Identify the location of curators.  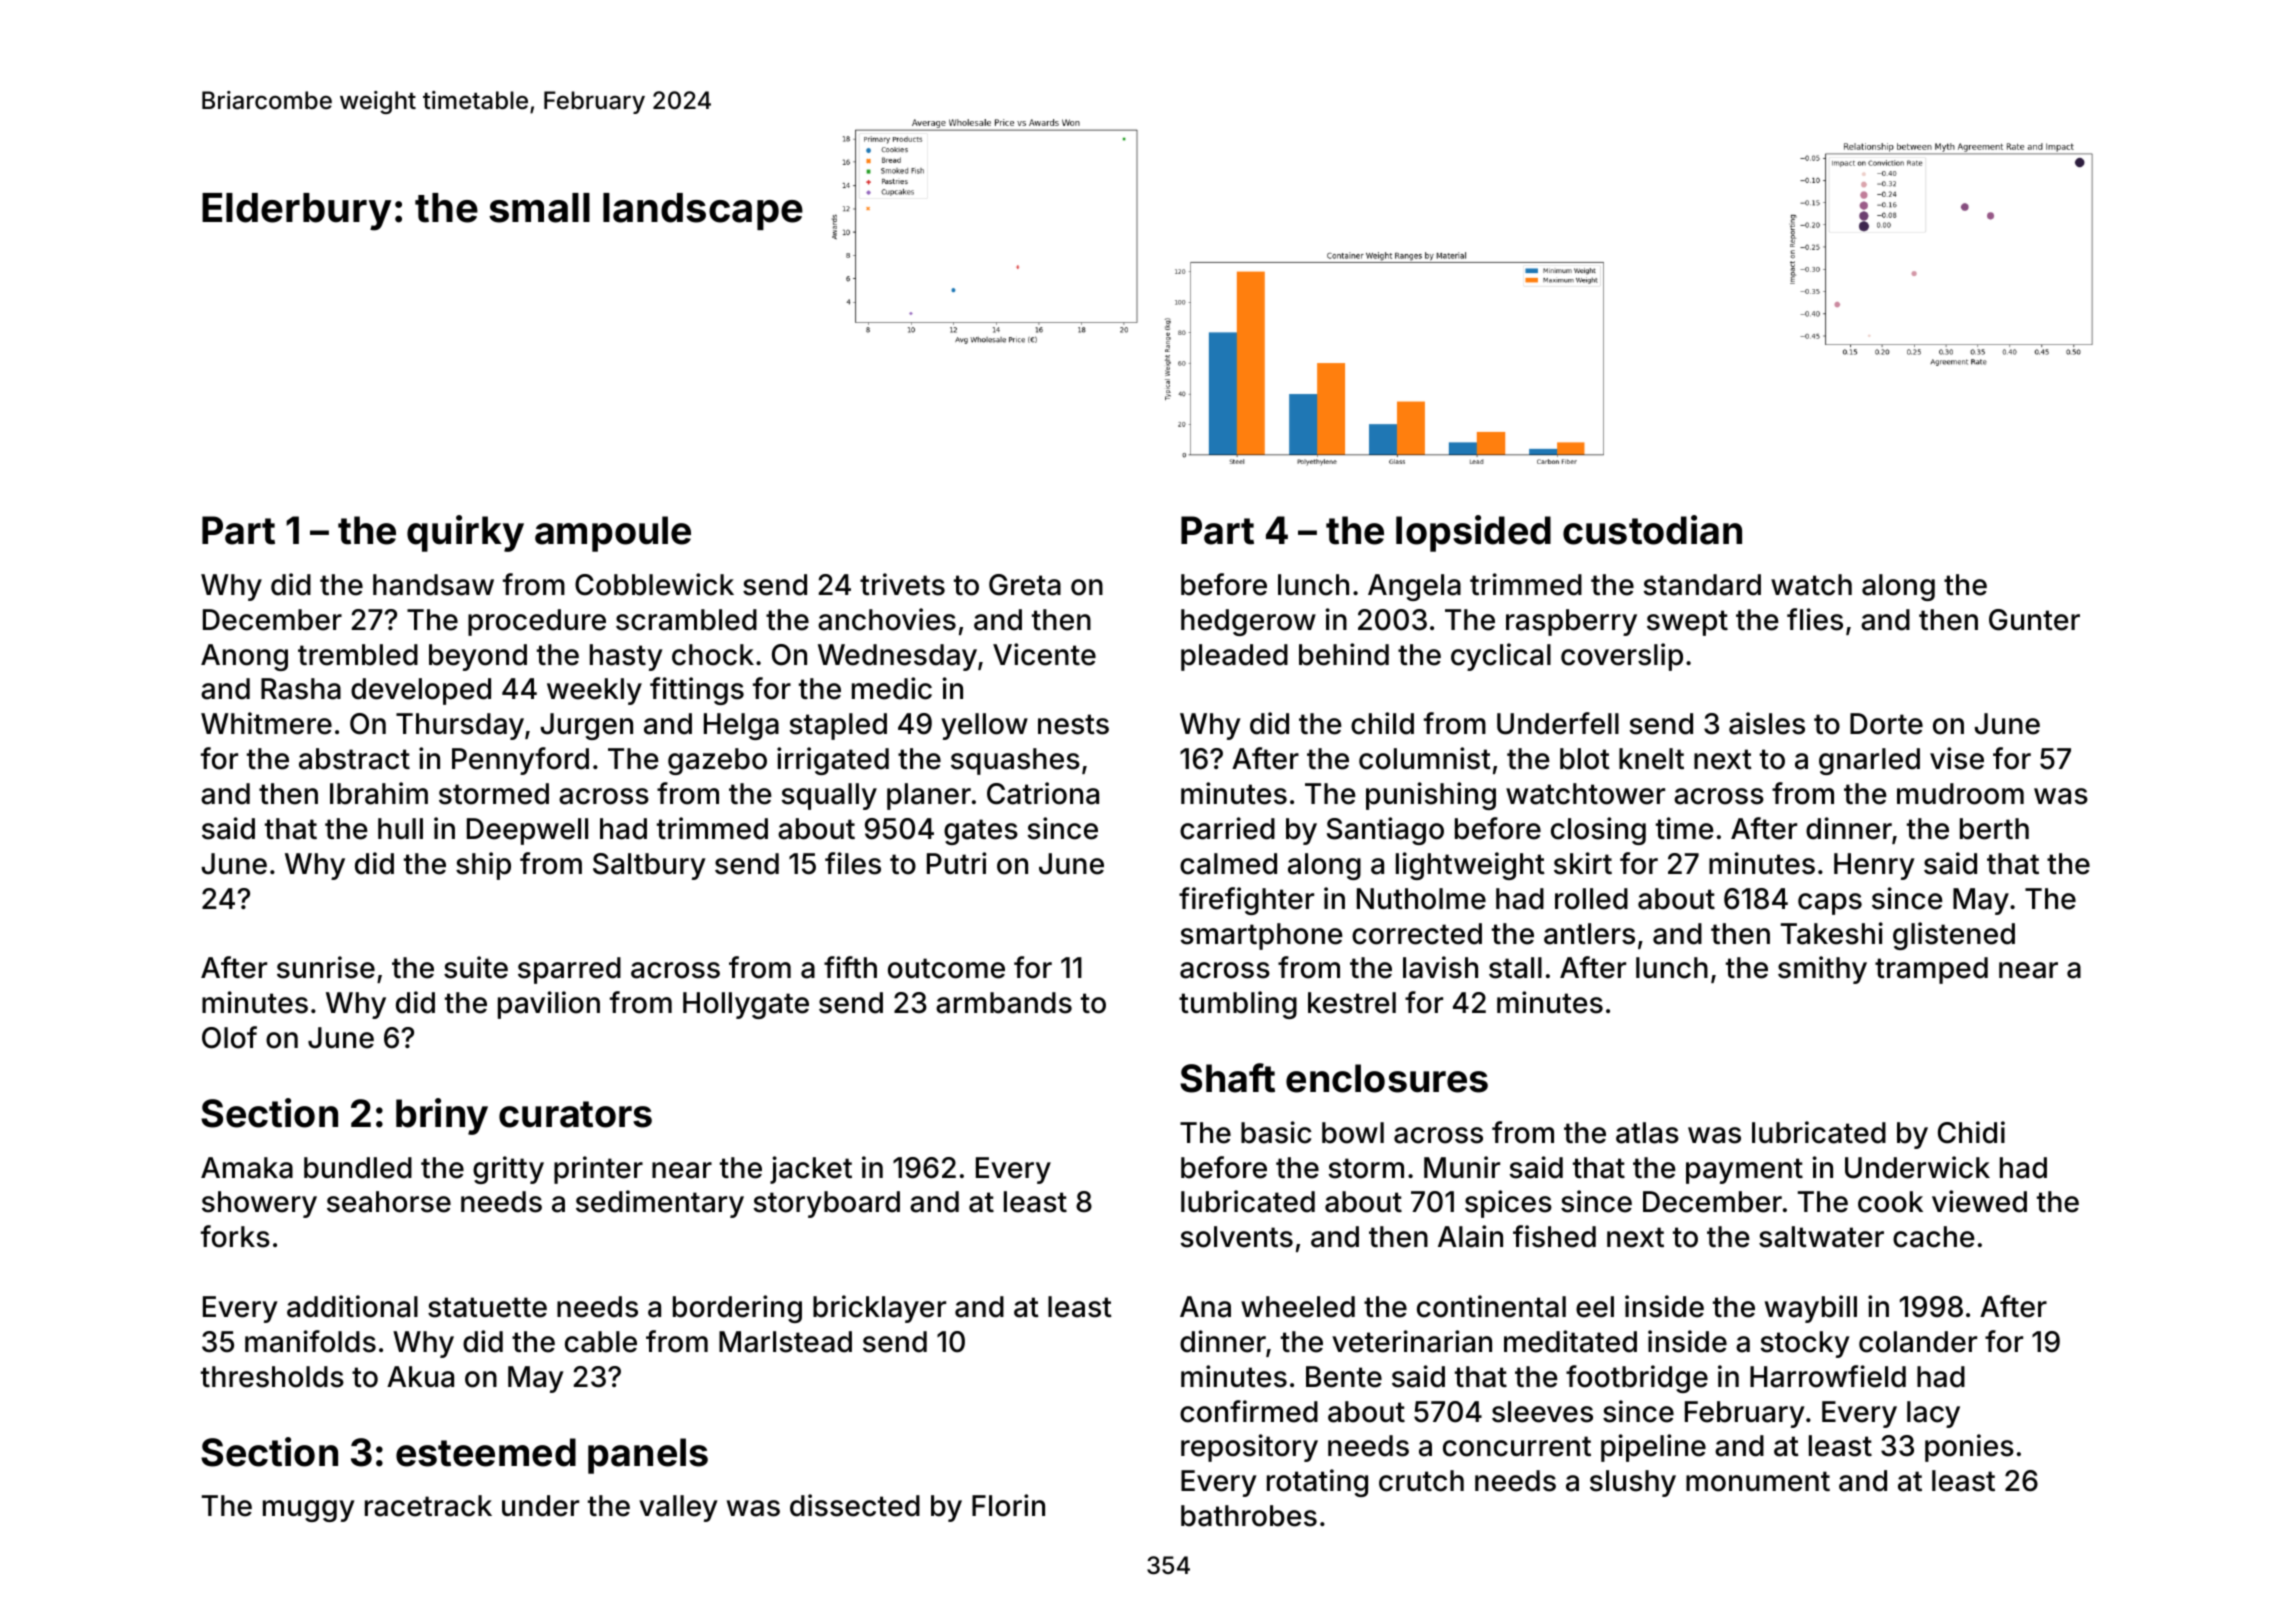
(575, 1114).
